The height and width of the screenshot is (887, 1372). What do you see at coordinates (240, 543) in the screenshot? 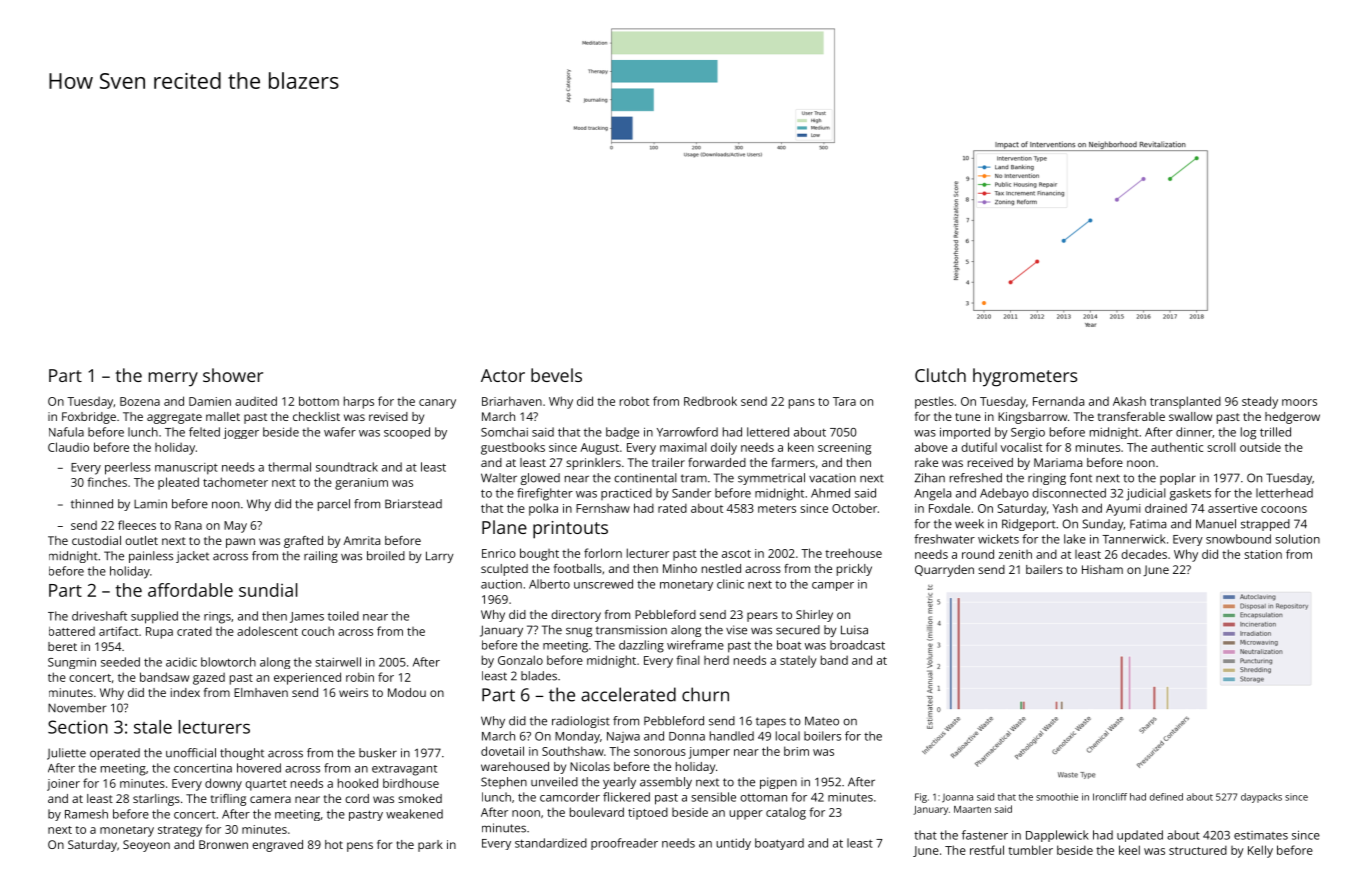
I see `pawn` at bounding box center [240, 543].
